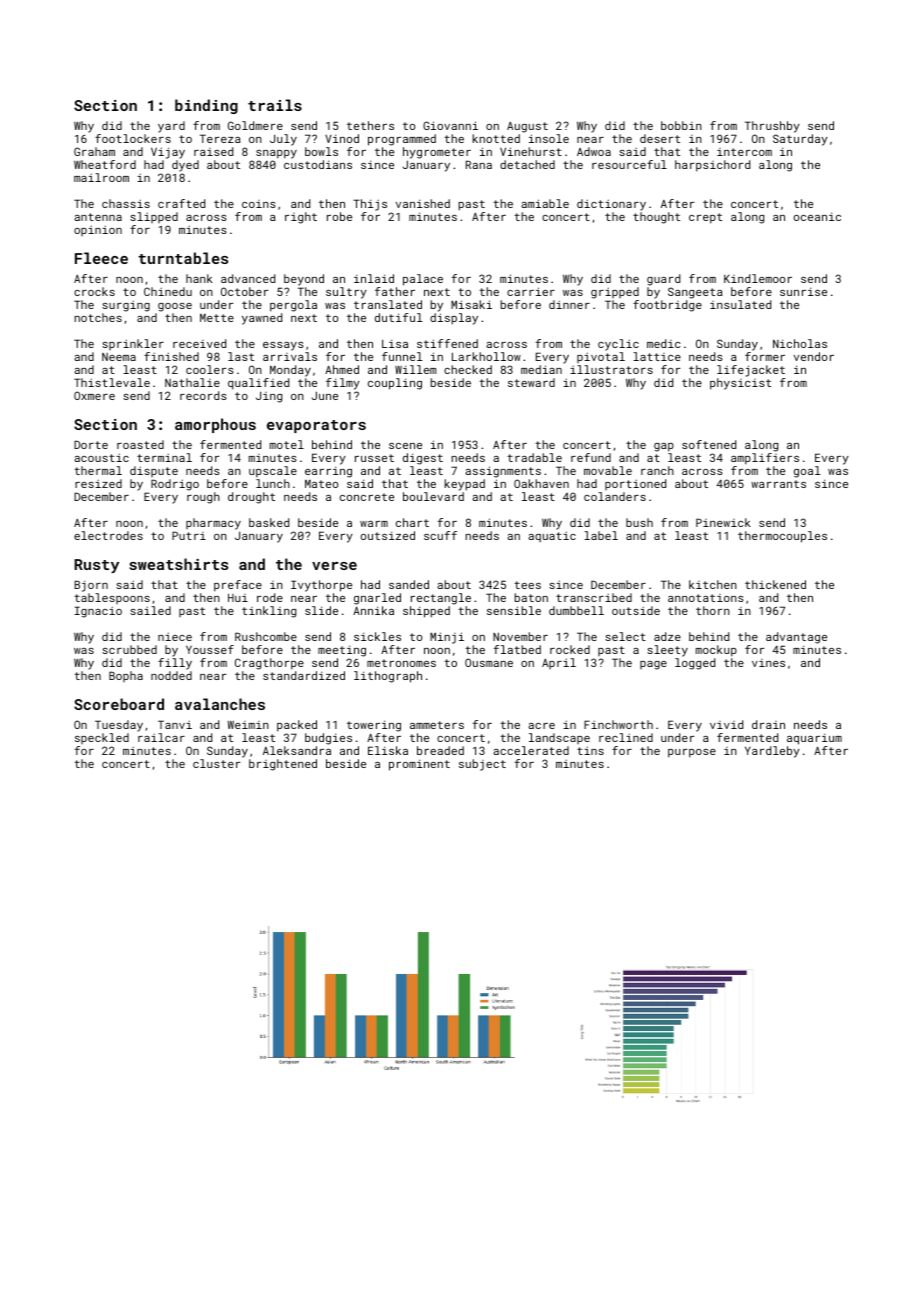 This document has width=924, height=1308. Describe the element at coordinates (664, 447) in the document. I see `gap` at that location.
